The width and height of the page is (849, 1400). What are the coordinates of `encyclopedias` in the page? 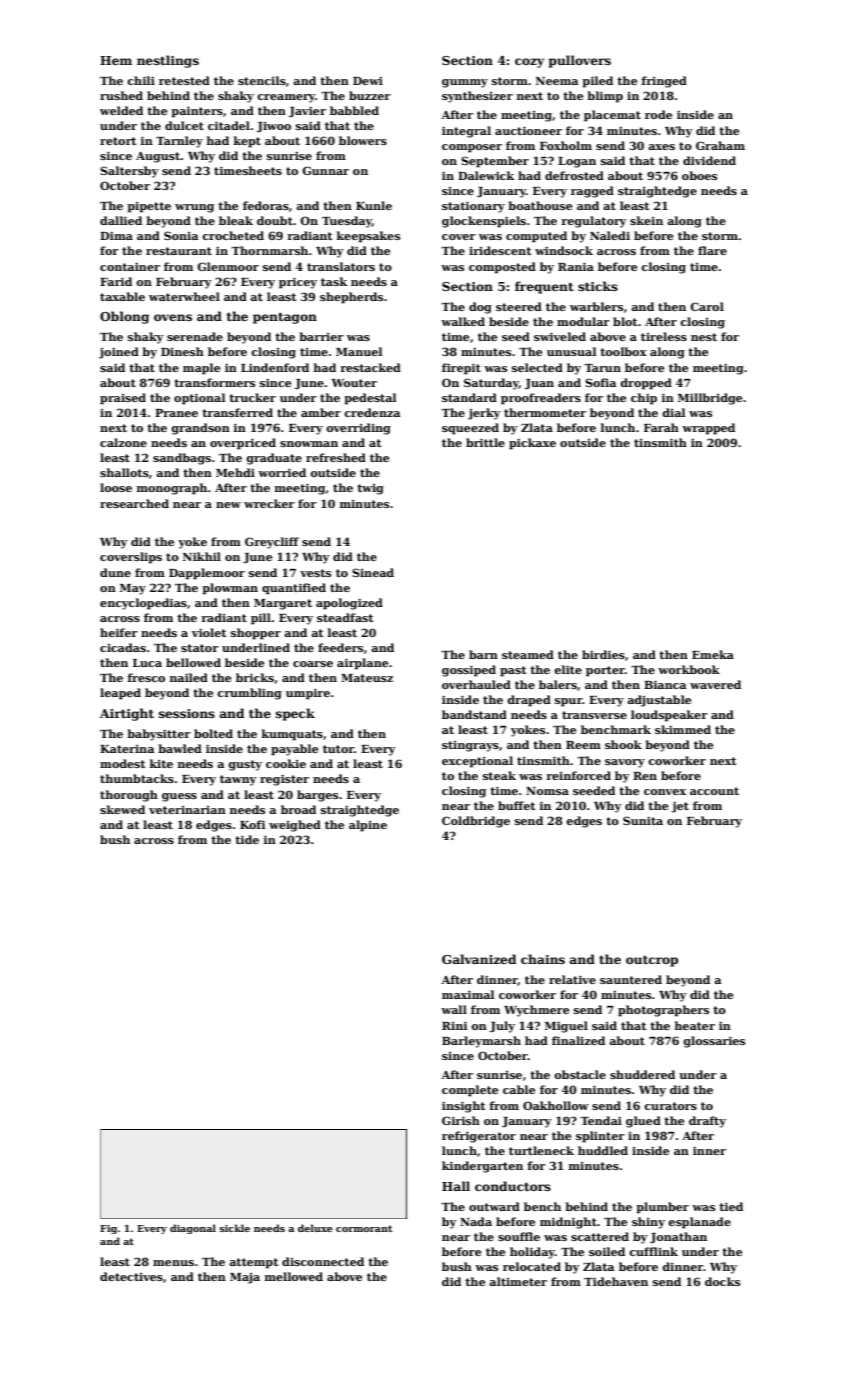 It's located at (143, 604).
